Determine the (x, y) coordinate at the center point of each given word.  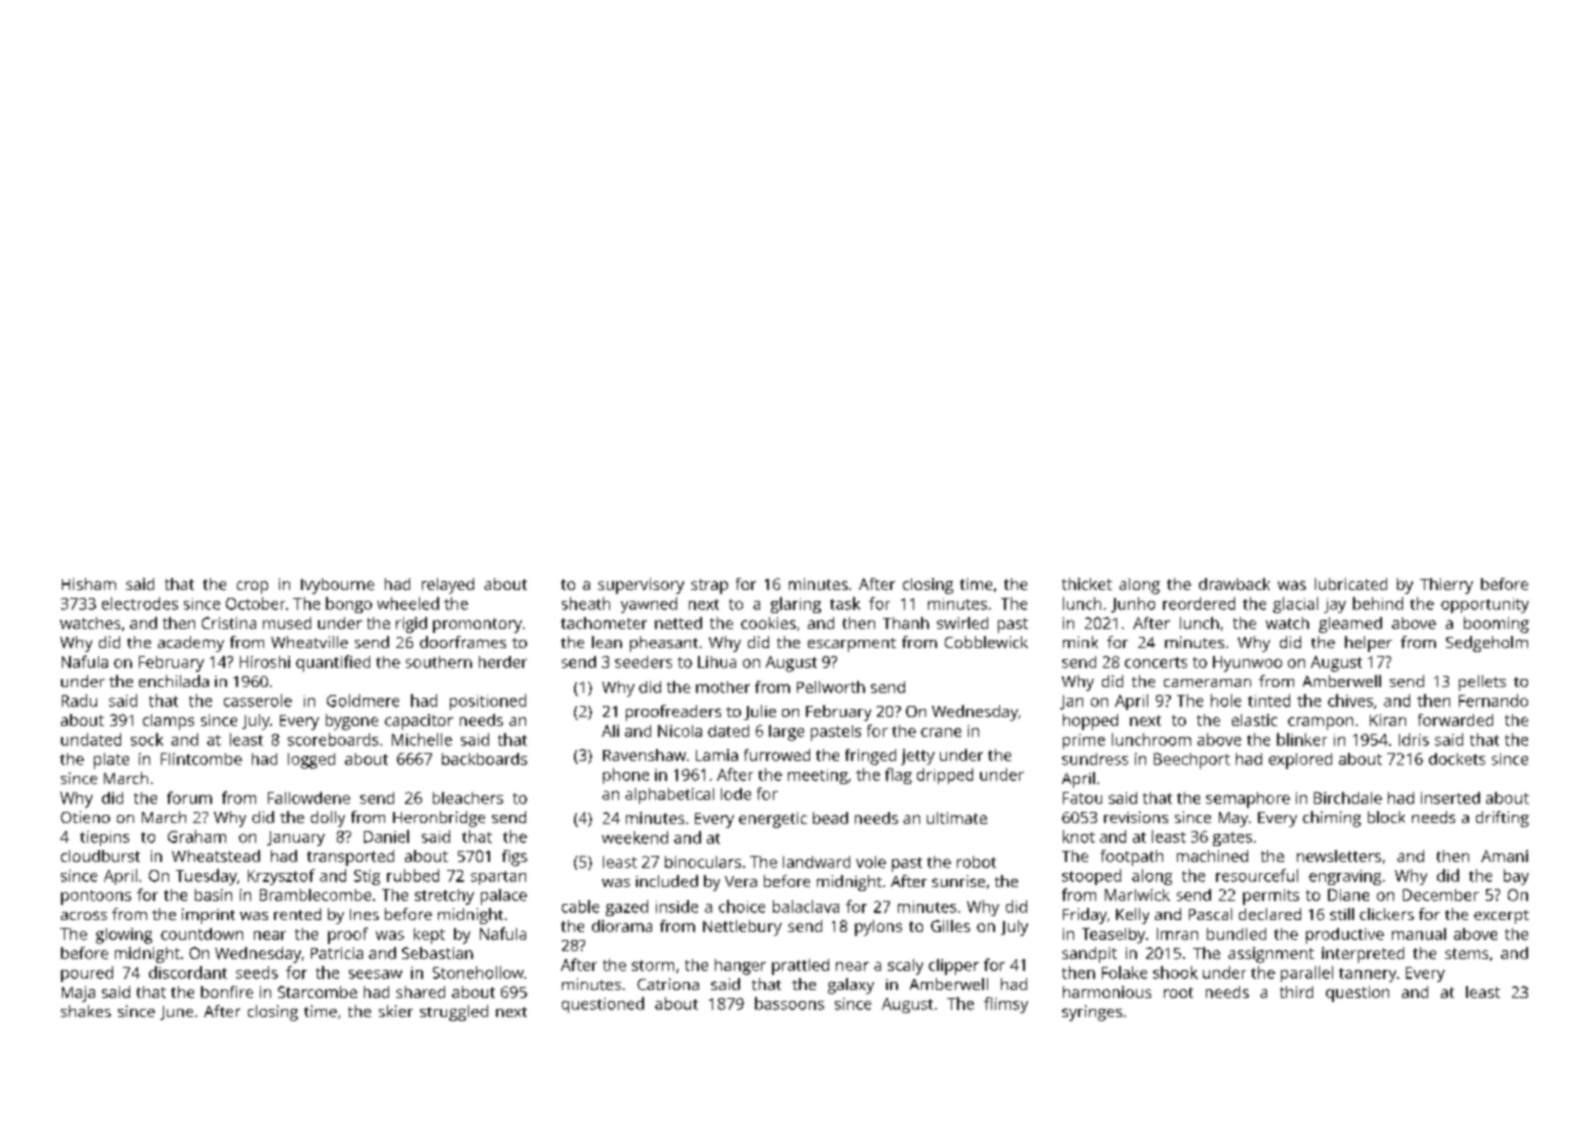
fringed (870, 757)
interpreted (1363, 955)
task (845, 603)
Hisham (89, 584)
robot (976, 862)
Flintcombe (201, 759)
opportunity (1485, 605)
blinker (1302, 739)
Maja (78, 994)
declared (1270, 914)
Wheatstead (216, 856)
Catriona (668, 984)
